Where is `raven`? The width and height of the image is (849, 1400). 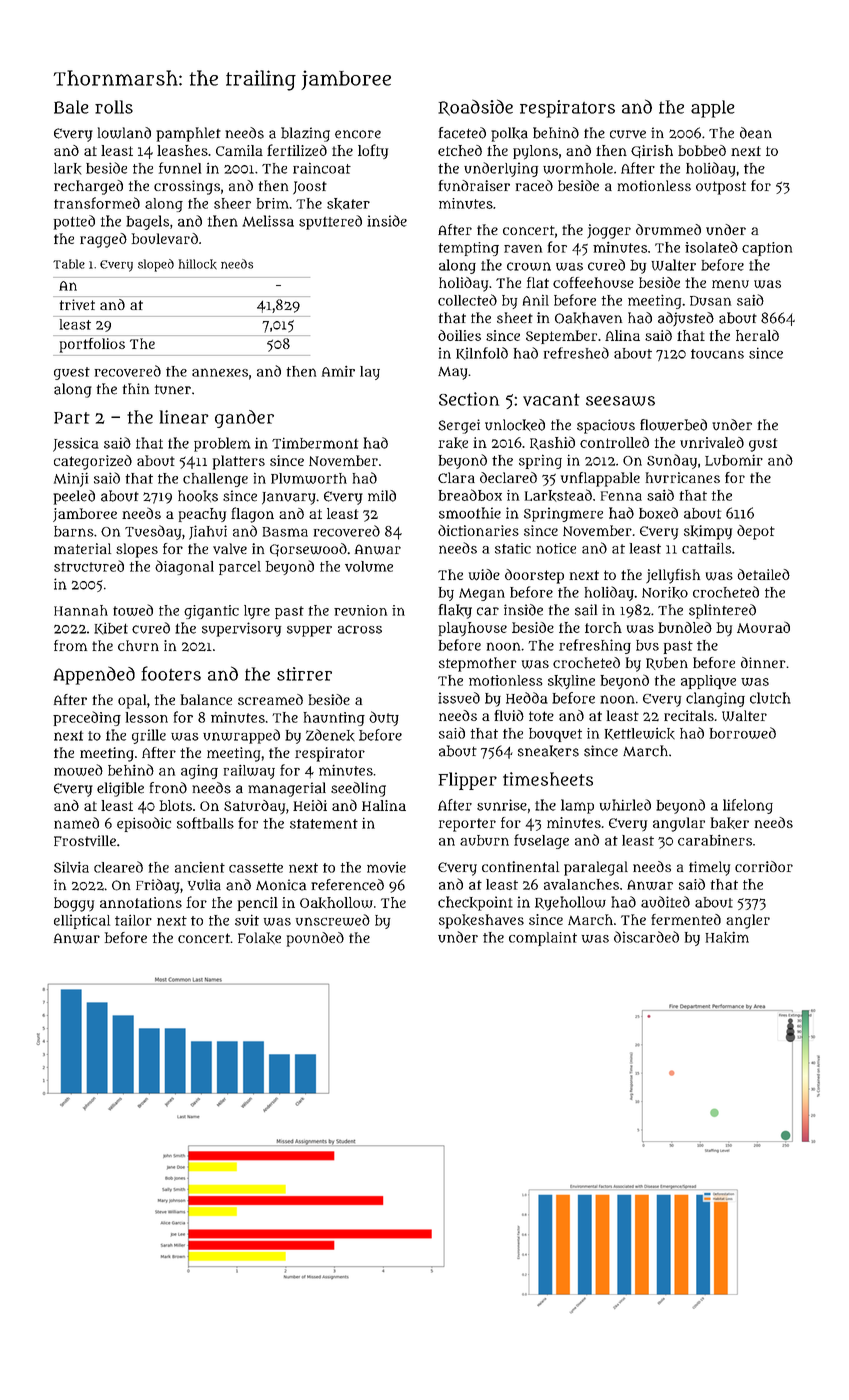 raven is located at coordinates (523, 248).
